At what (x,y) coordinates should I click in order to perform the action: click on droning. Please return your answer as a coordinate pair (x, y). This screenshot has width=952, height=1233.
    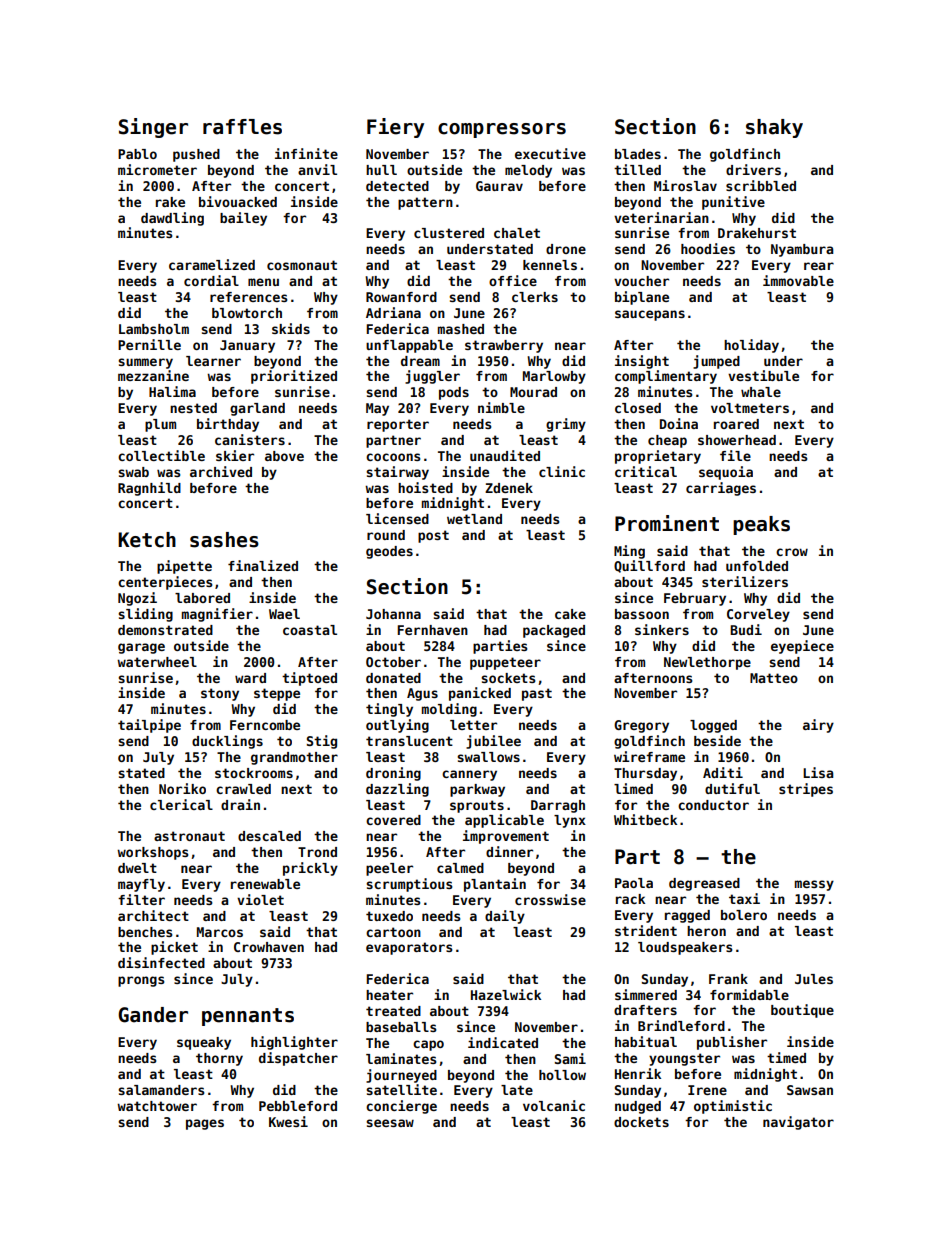
    Looking at the image, I should click on (393, 774).
